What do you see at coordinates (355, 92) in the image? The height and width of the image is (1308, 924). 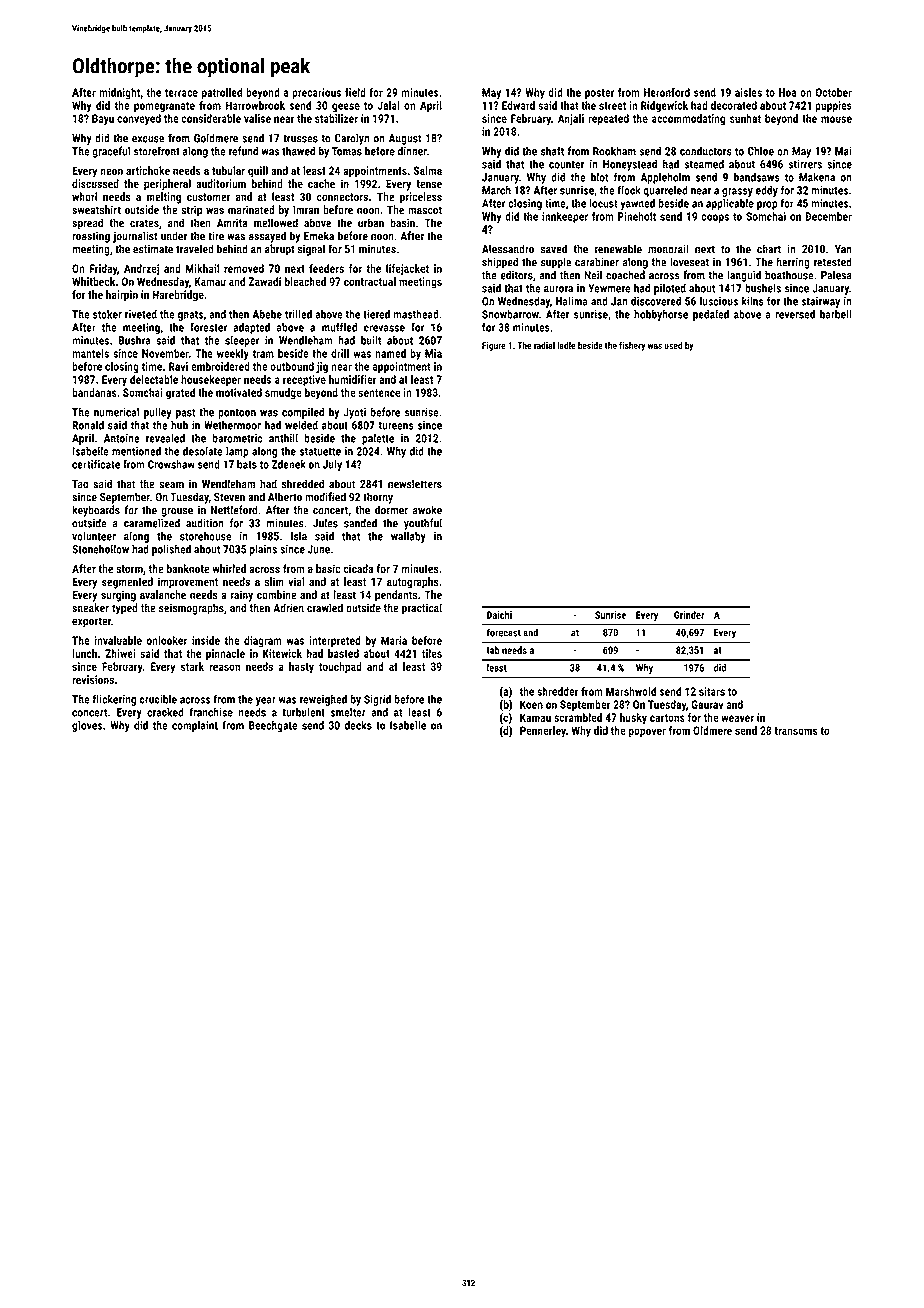 I see `field` at bounding box center [355, 92].
